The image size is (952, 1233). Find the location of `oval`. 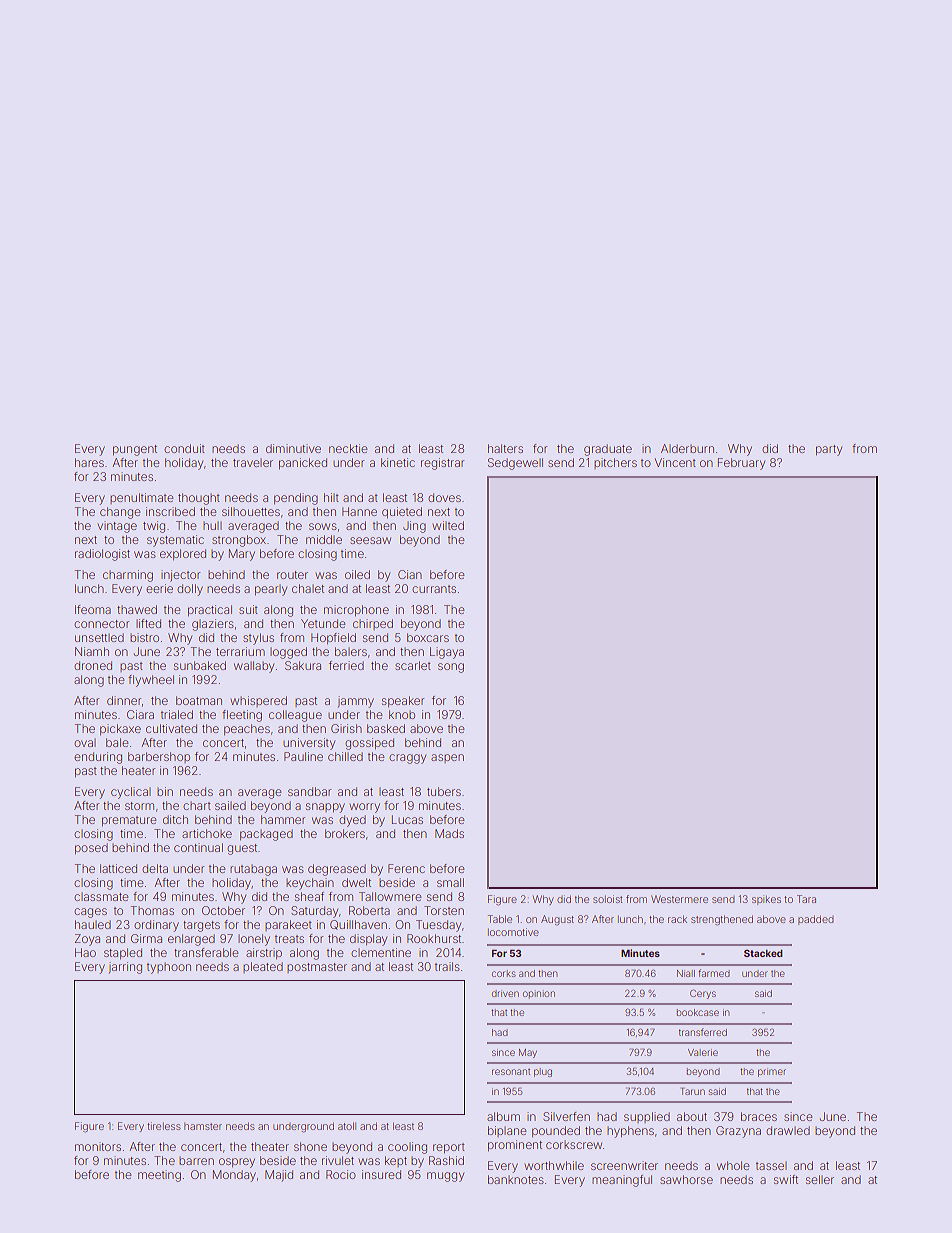

oval is located at coordinates (85, 742).
